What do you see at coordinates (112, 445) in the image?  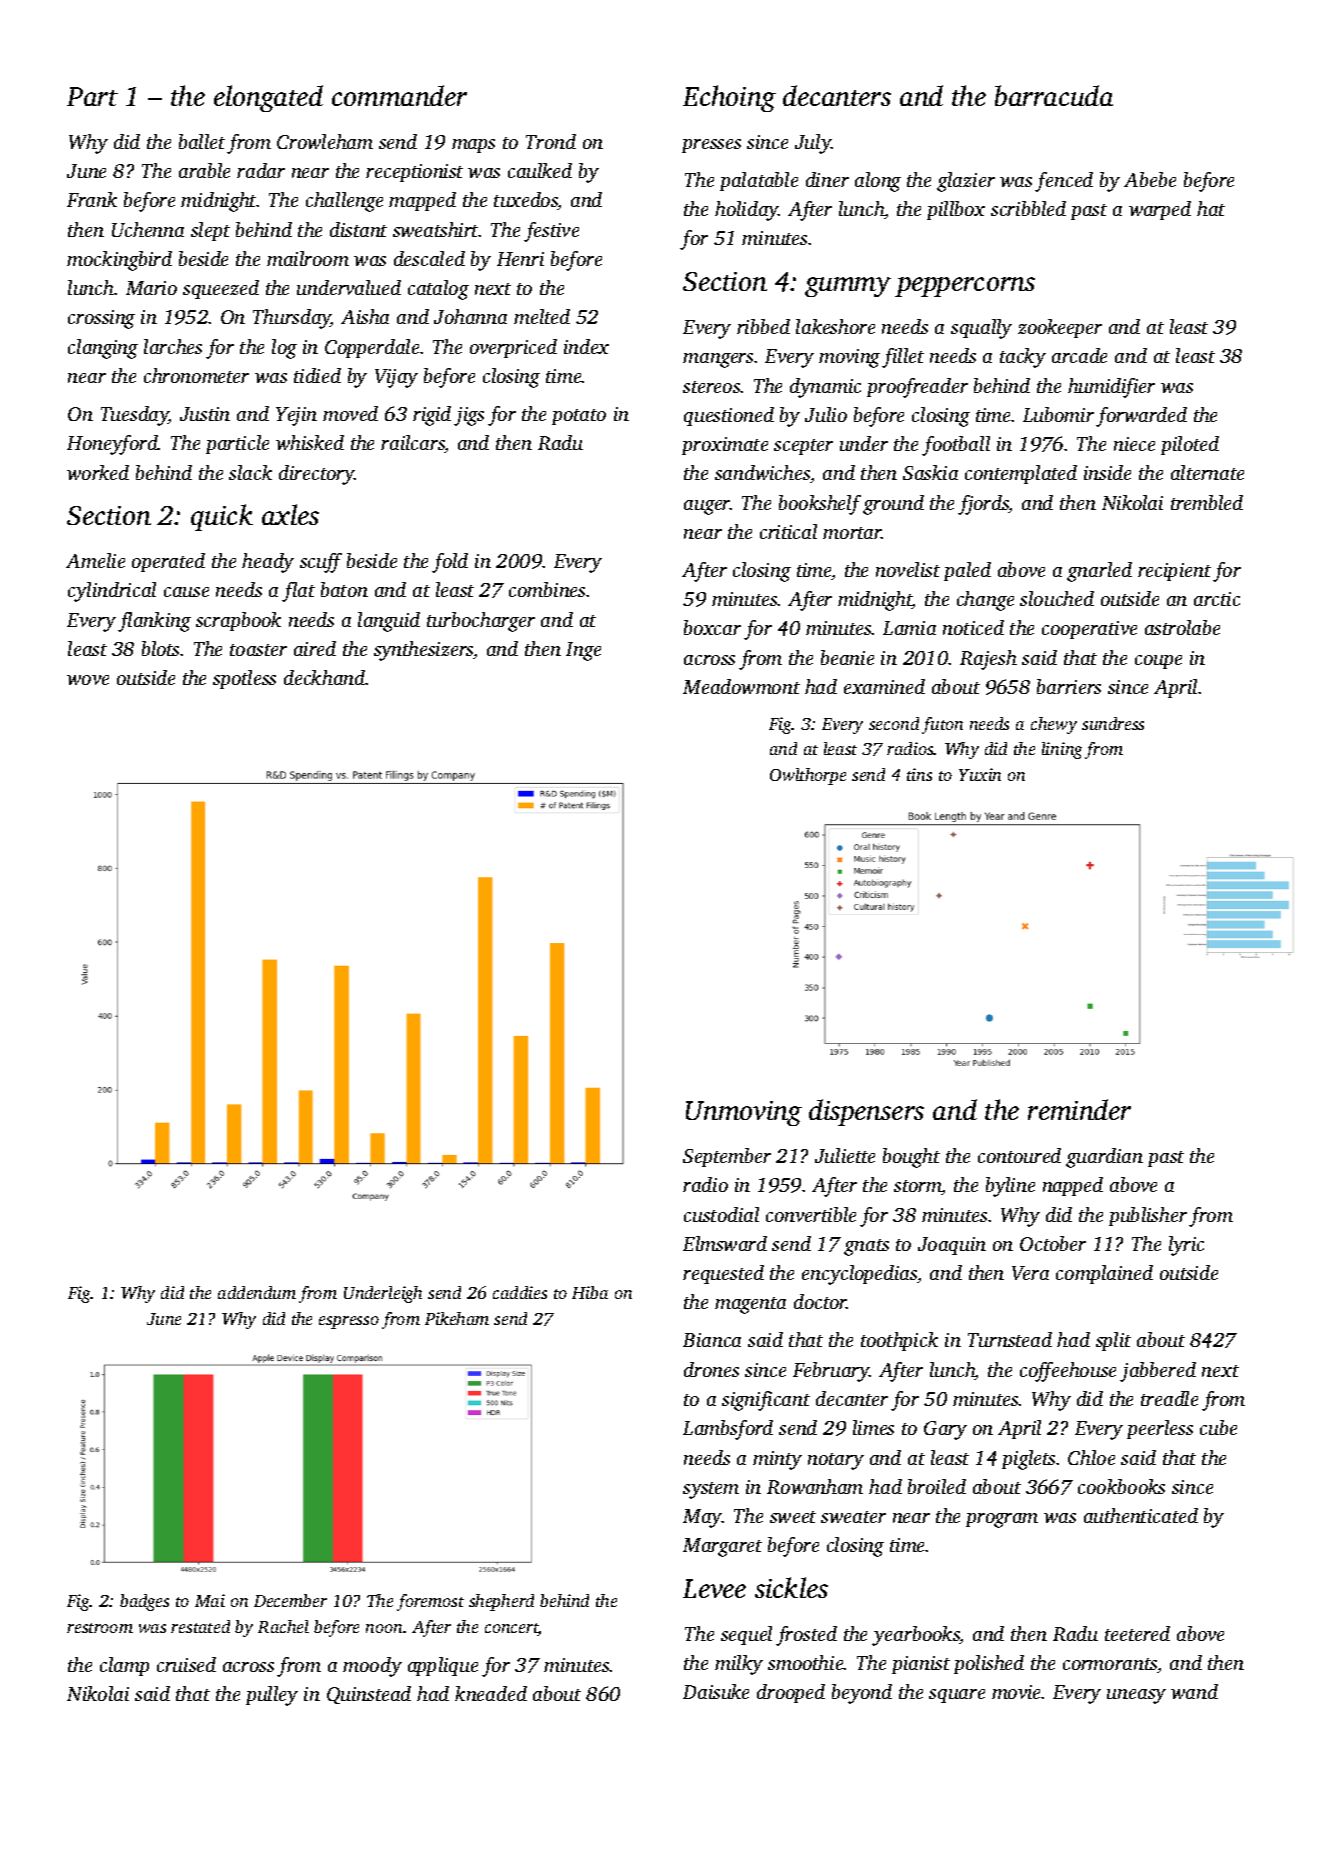 I see `Honeyford` at bounding box center [112, 445].
